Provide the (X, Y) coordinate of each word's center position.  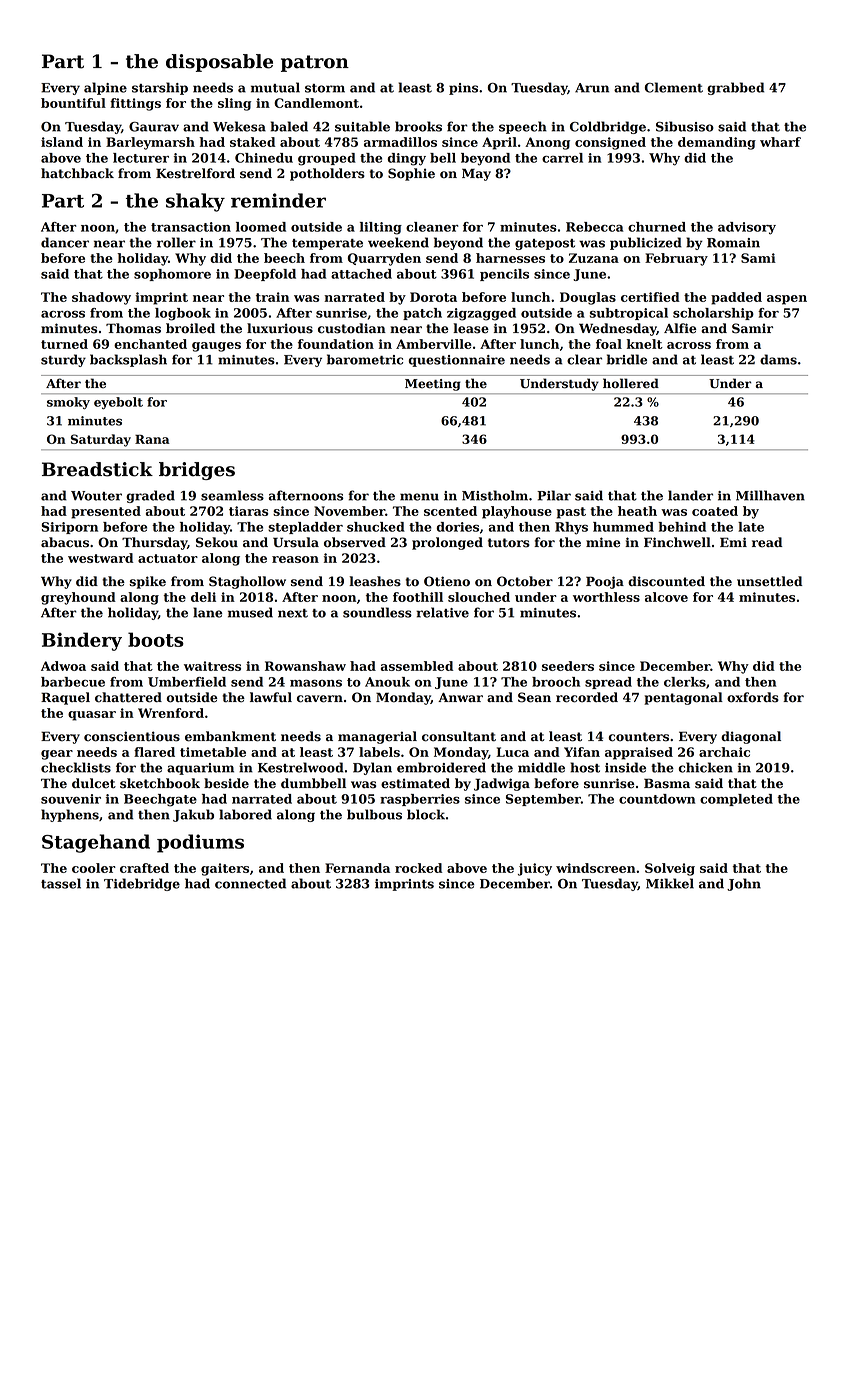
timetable (213, 752)
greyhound (78, 598)
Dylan (372, 768)
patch (422, 314)
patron (315, 63)
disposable (219, 63)
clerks (685, 682)
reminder (278, 200)
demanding (717, 143)
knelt (645, 344)
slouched (479, 597)
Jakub (193, 815)
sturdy (63, 360)
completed (736, 800)
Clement (674, 87)
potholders (327, 174)
